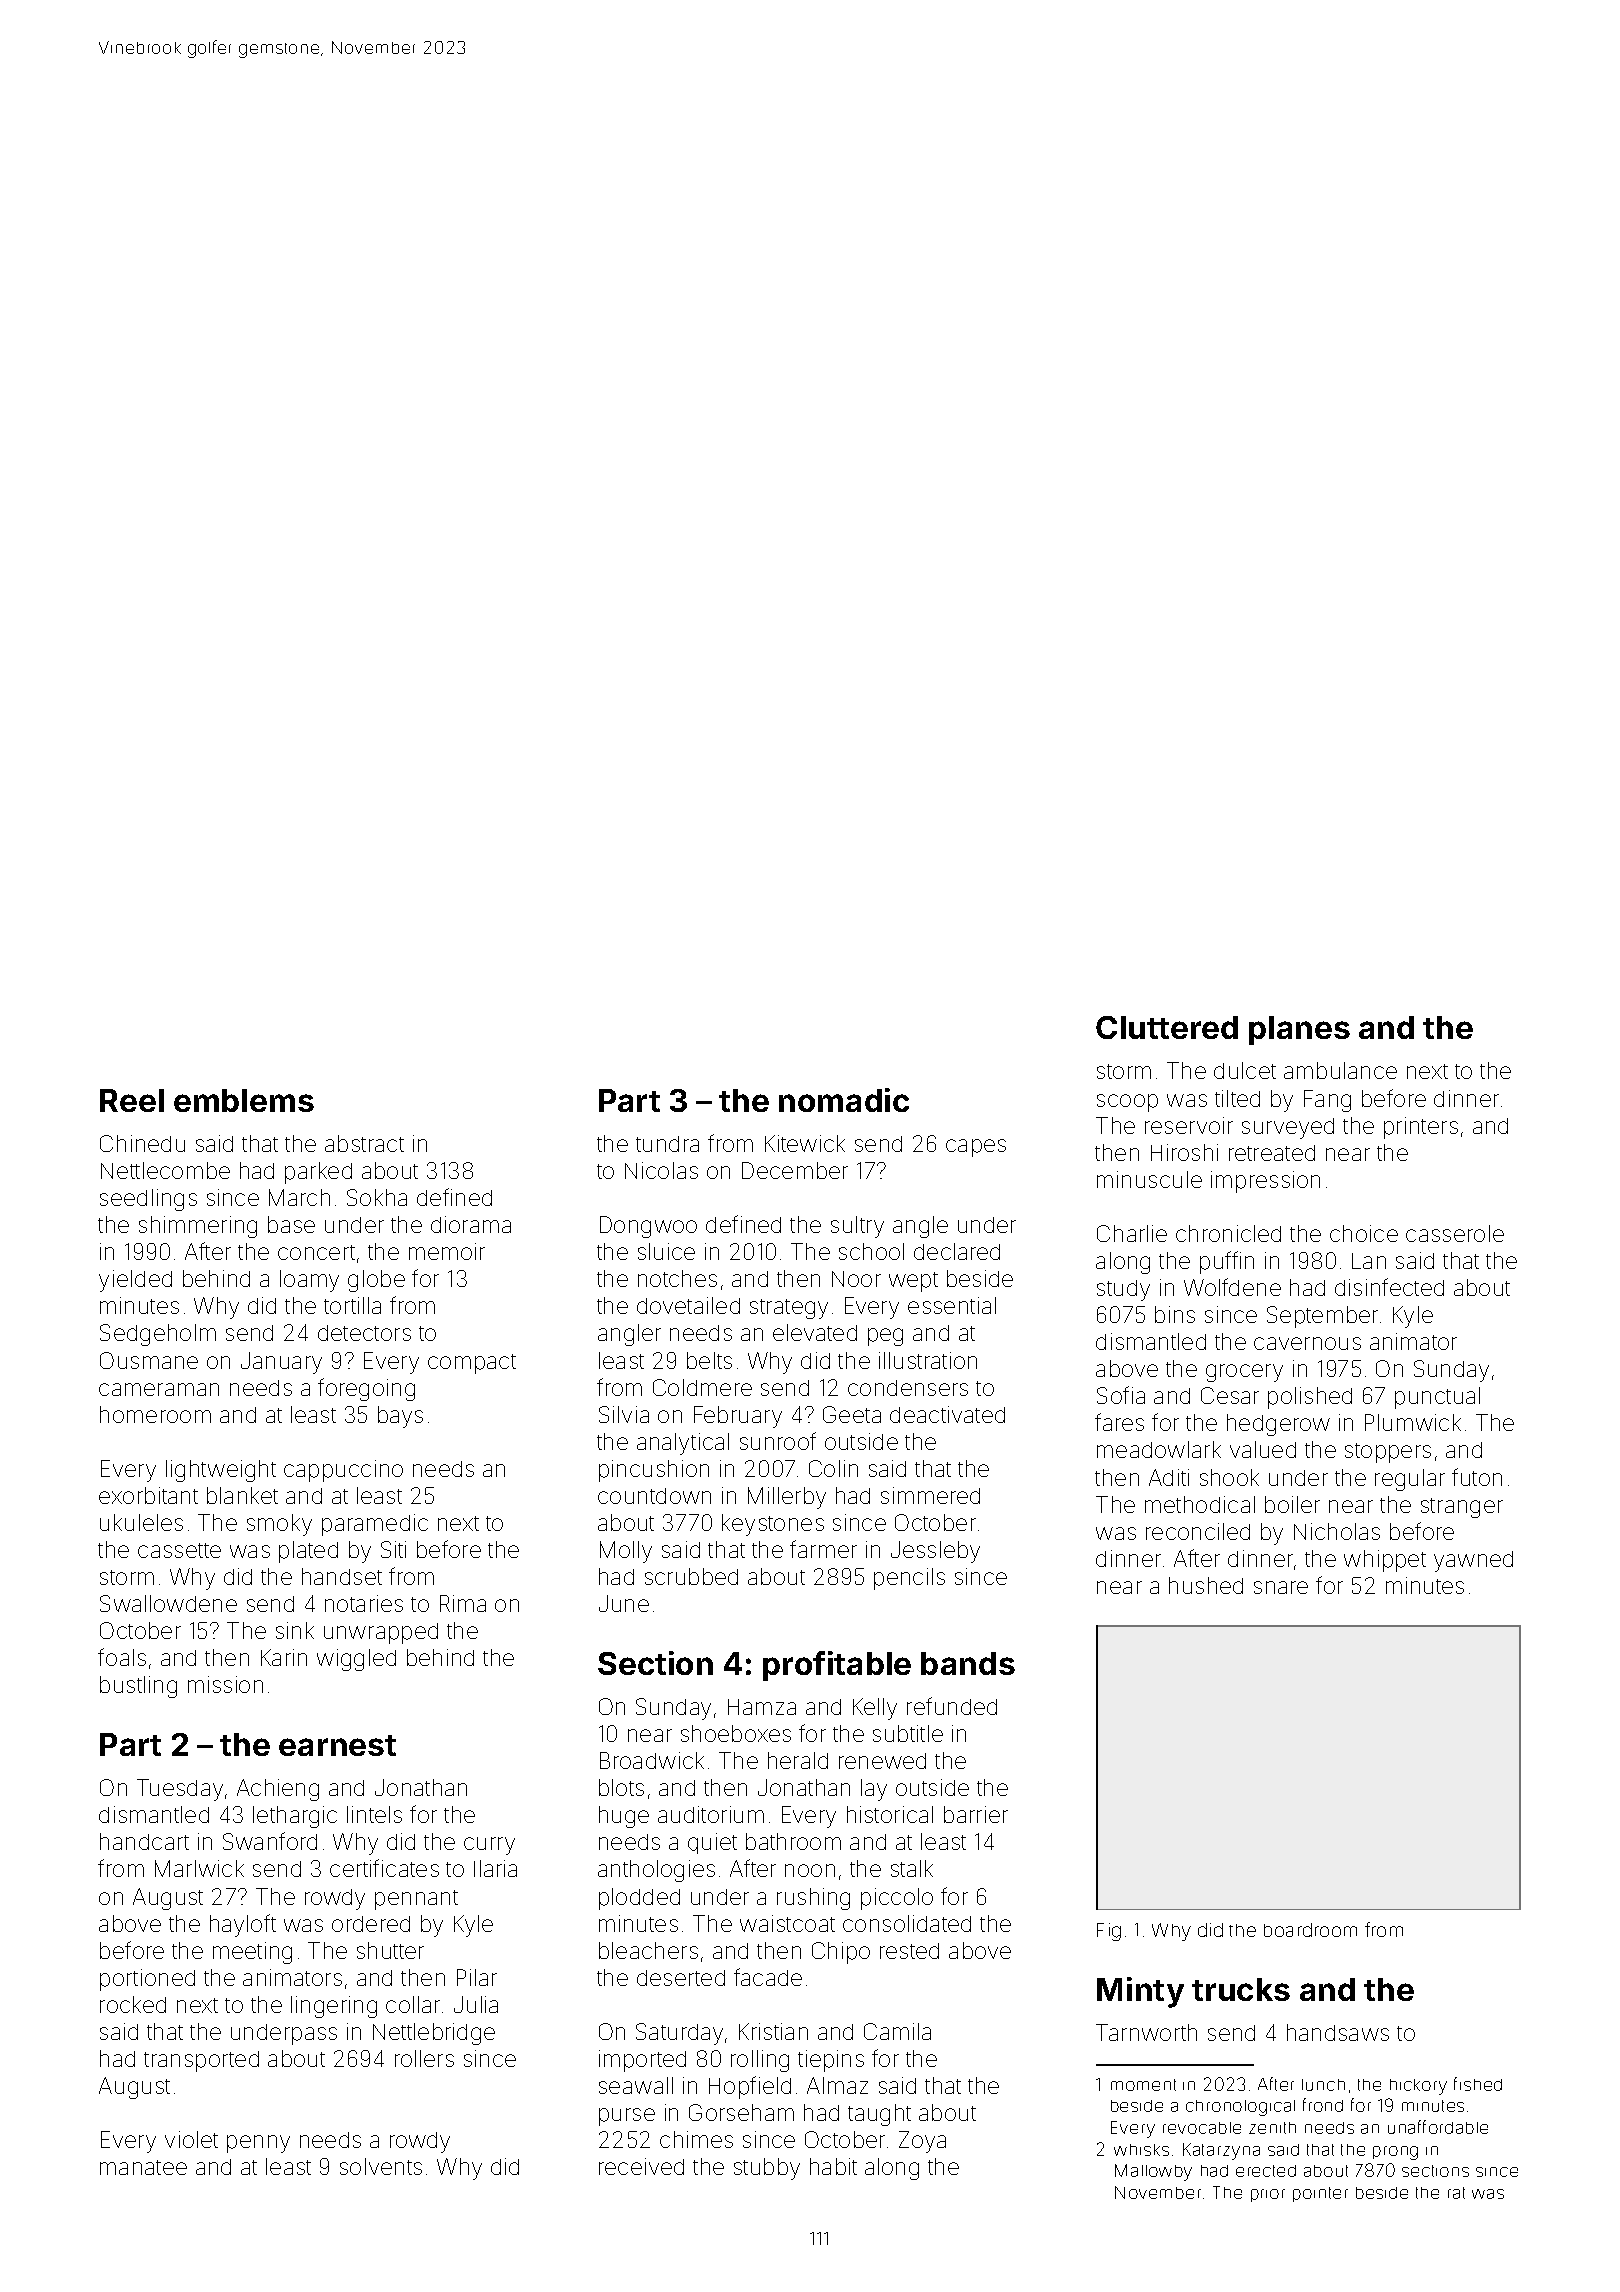  I want to click on Fig, so click(1109, 1932).
